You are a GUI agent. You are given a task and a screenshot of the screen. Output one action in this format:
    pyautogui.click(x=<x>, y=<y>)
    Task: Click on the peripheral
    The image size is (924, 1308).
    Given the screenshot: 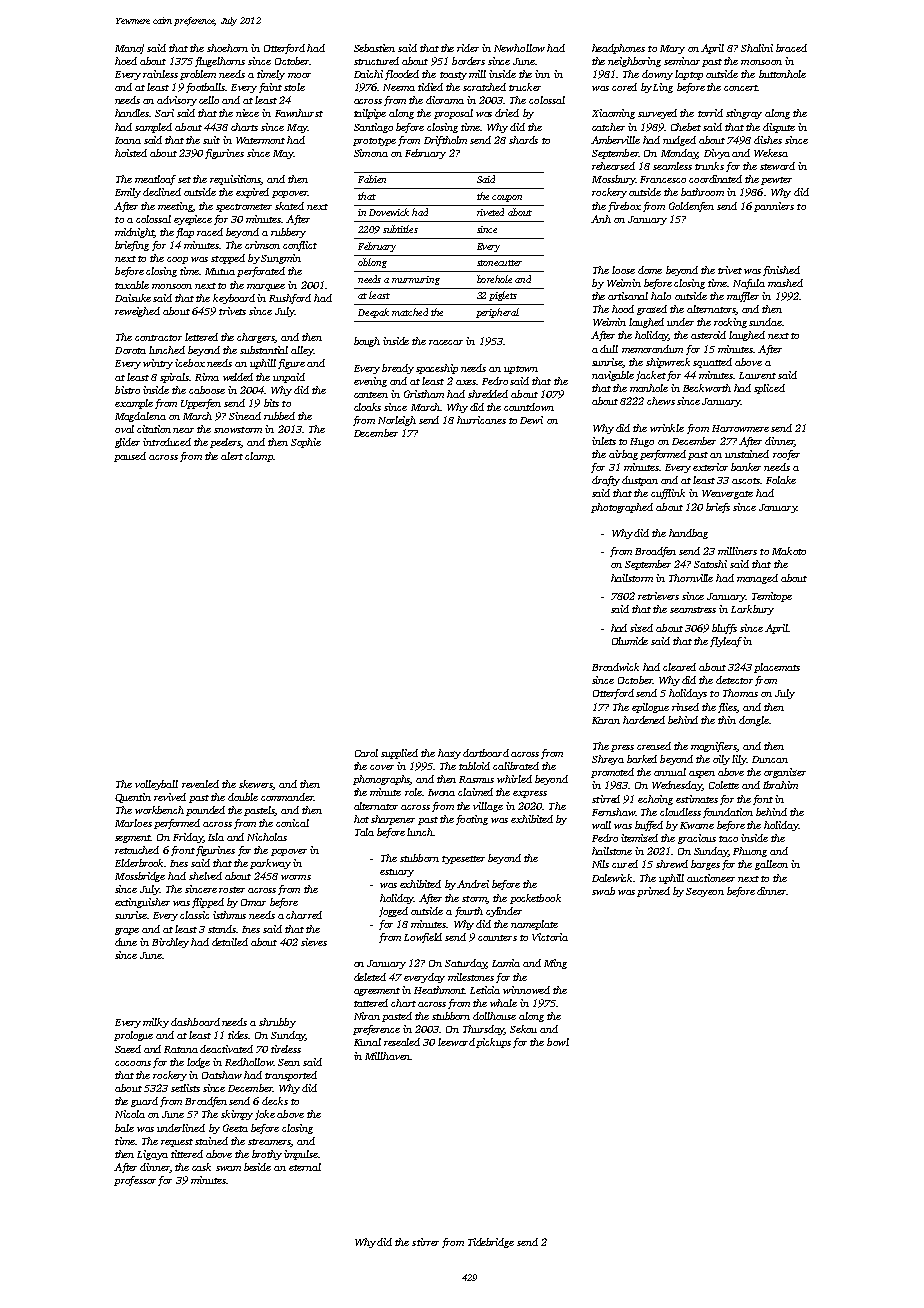 What is the action you would take?
    pyautogui.click(x=497, y=313)
